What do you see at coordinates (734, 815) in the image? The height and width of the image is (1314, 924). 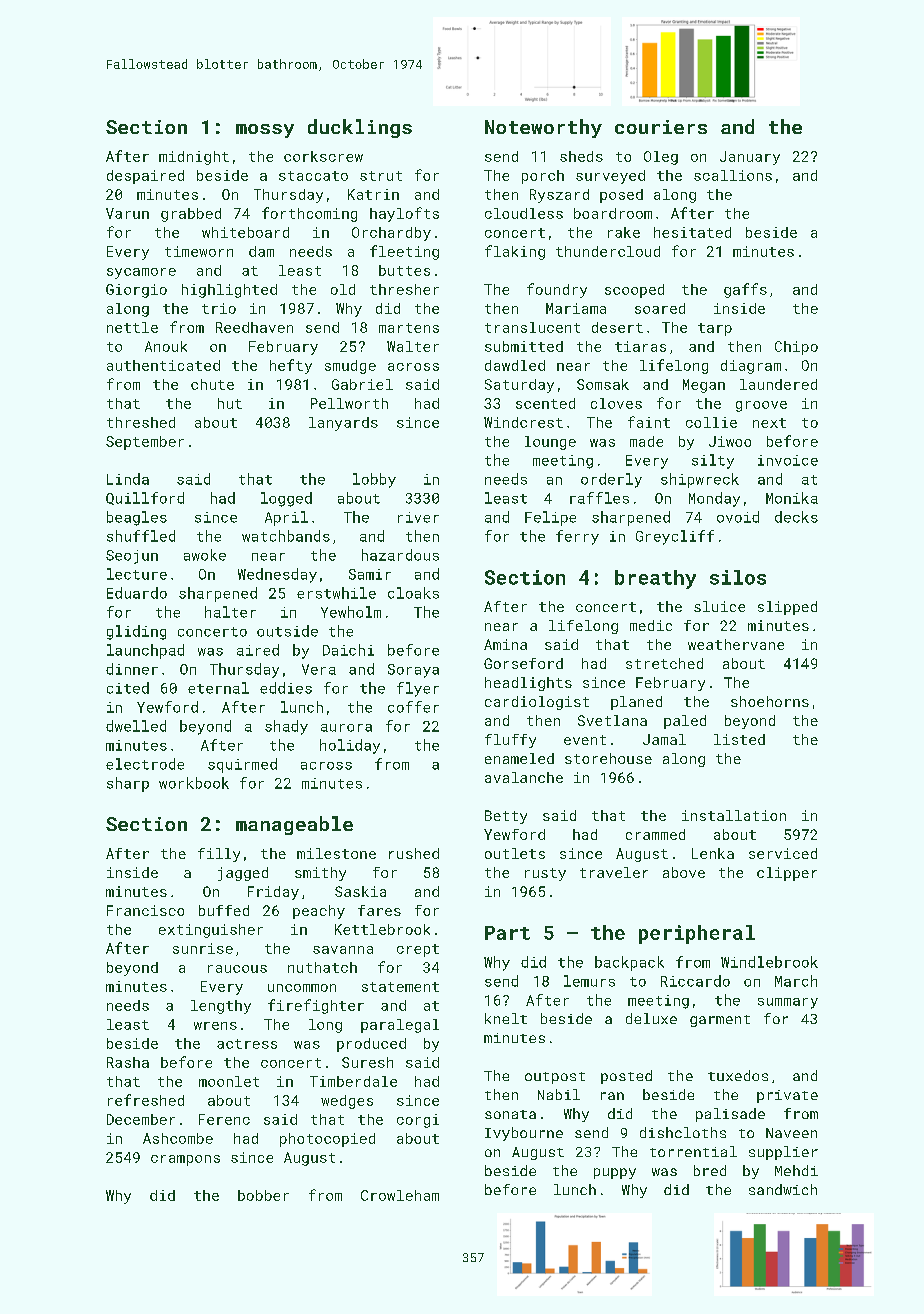 I see `installation` at bounding box center [734, 815].
